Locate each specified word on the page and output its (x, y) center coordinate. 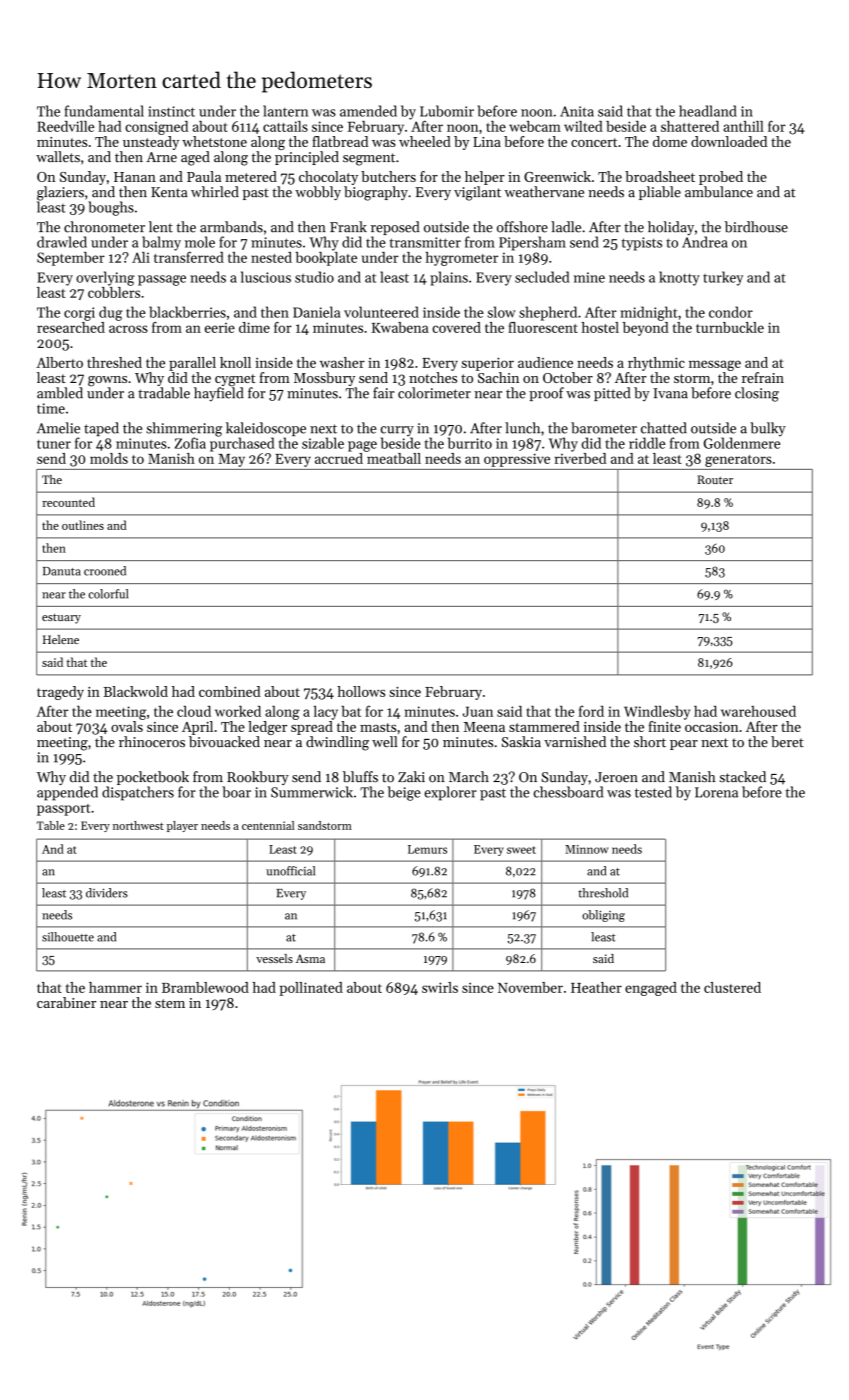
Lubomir (447, 111)
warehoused (758, 711)
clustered (732, 987)
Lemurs (427, 849)
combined (230, 691)
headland (708, 111)
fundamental (104, 111)
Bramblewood (205, 987)
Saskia (521, 742)
